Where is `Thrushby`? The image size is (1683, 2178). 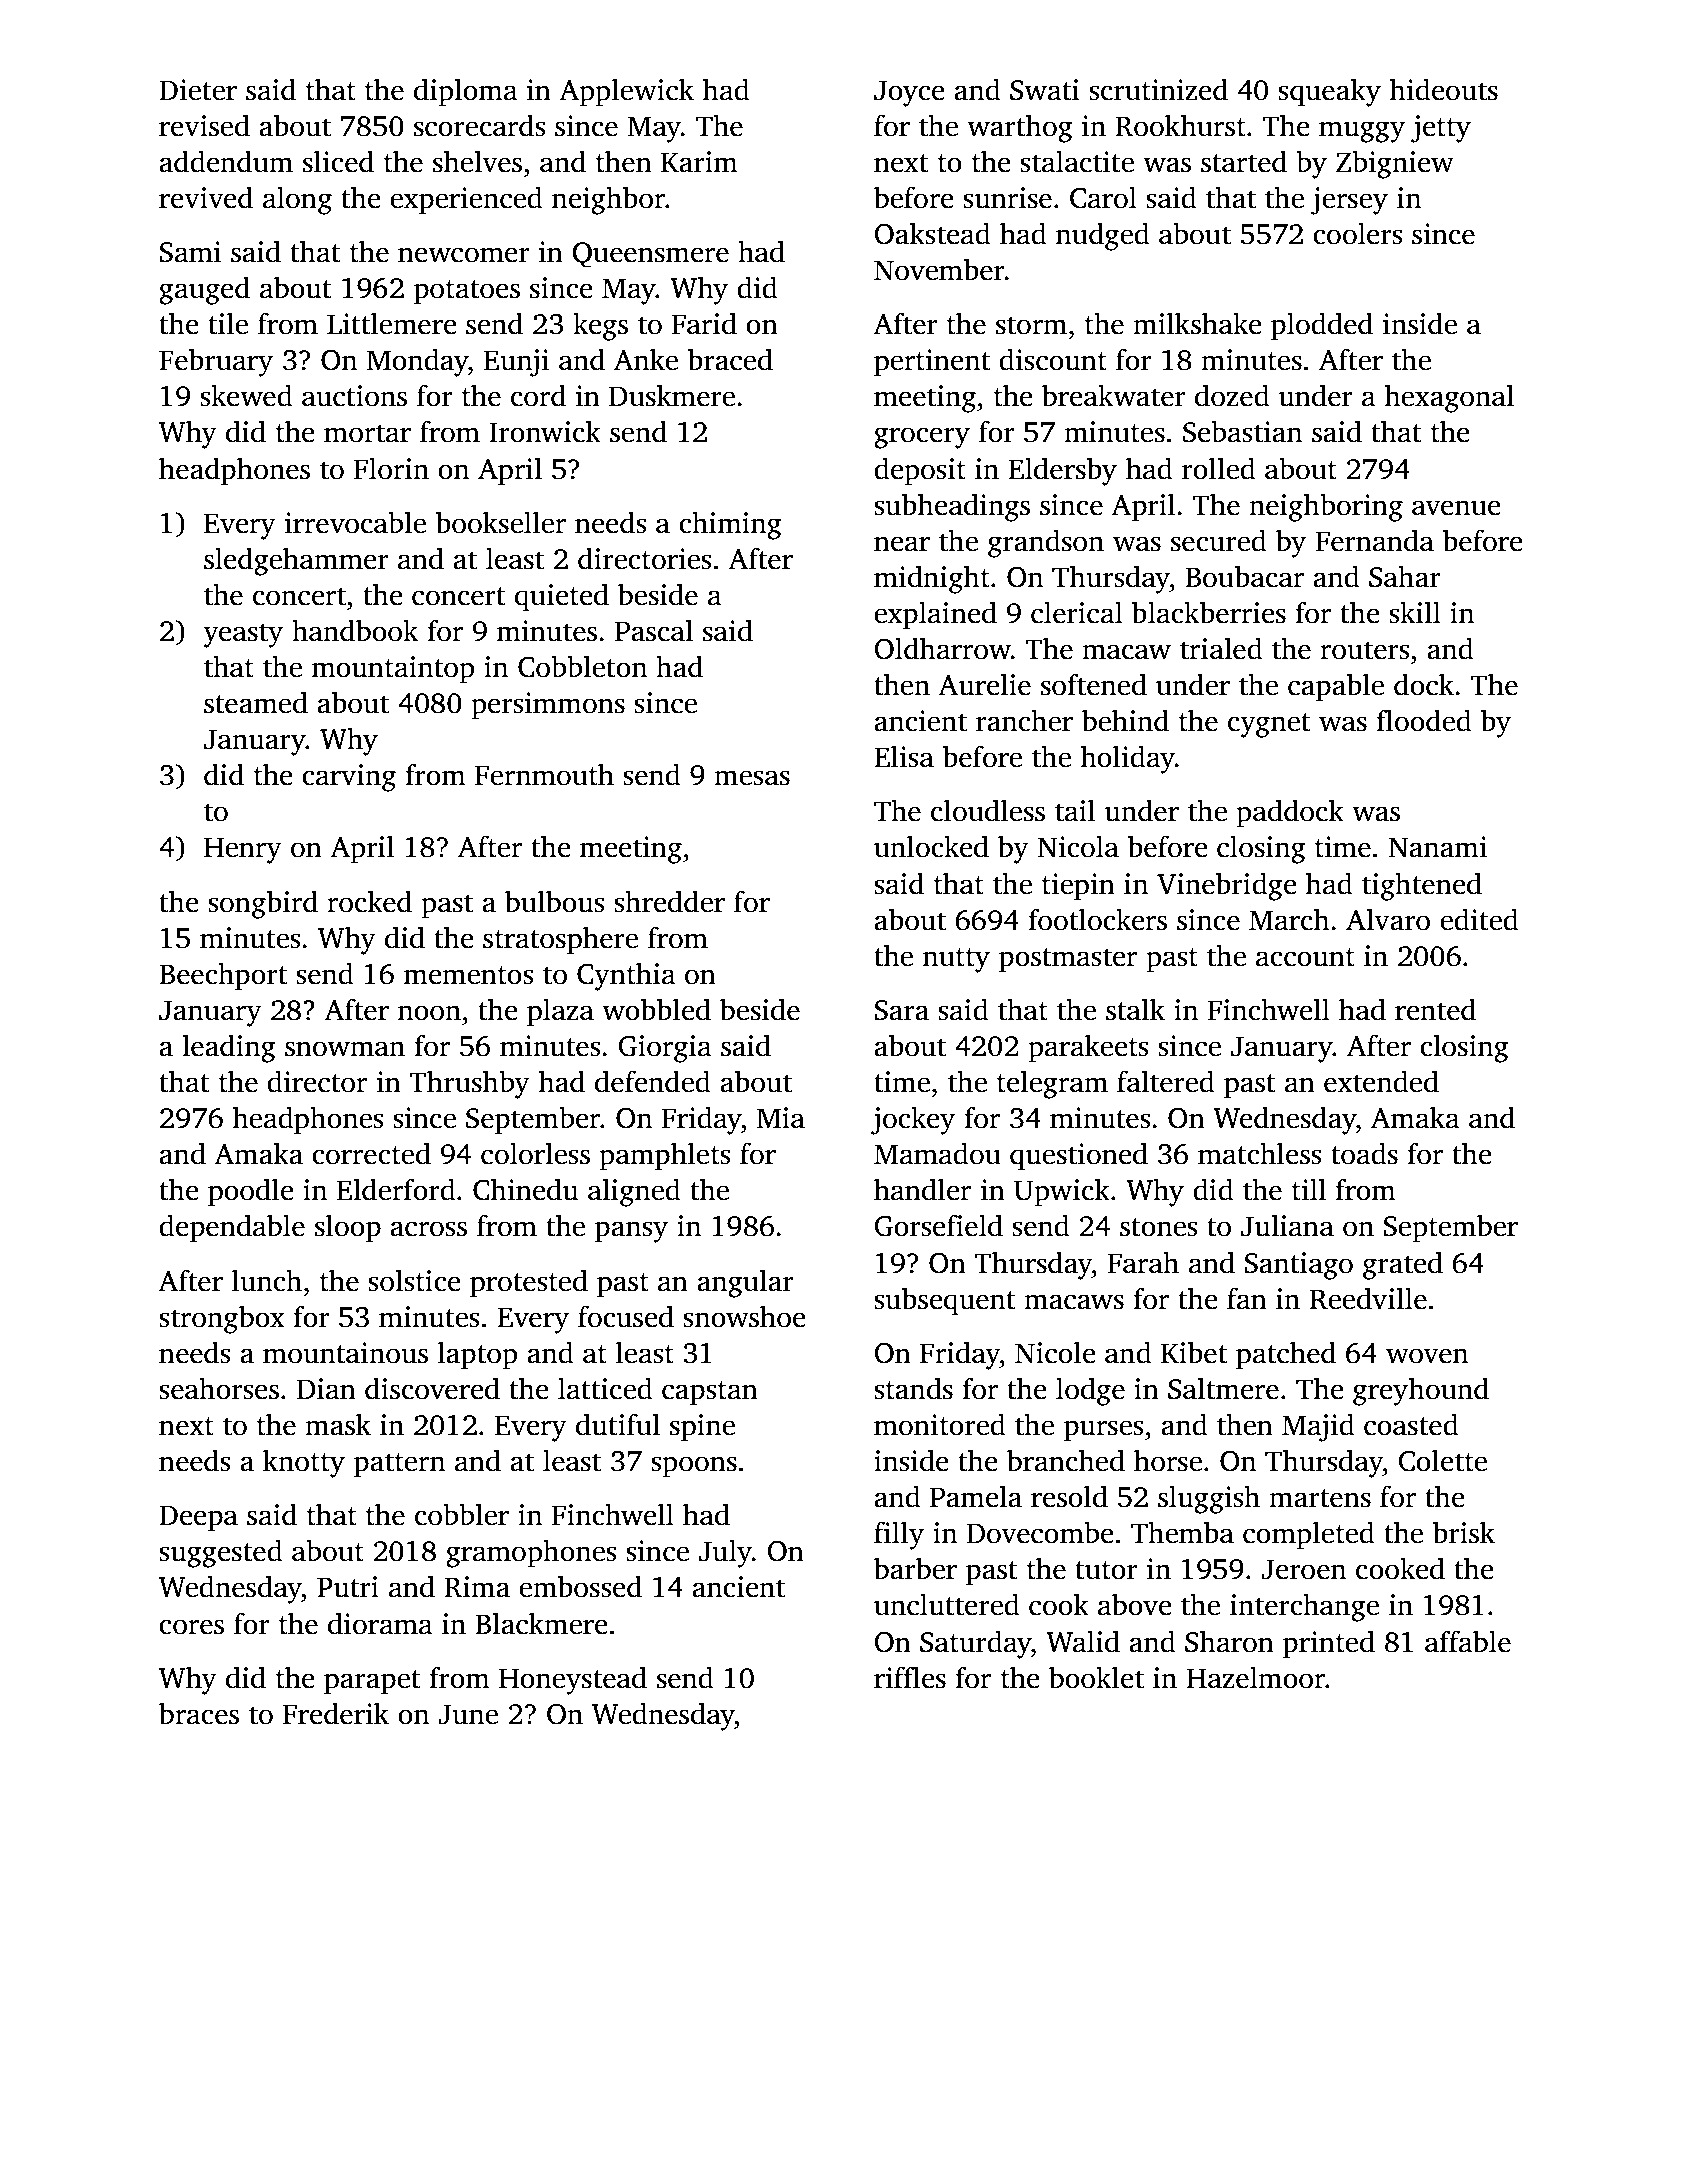
Thrushby is located at coordinates (469, 1084).
